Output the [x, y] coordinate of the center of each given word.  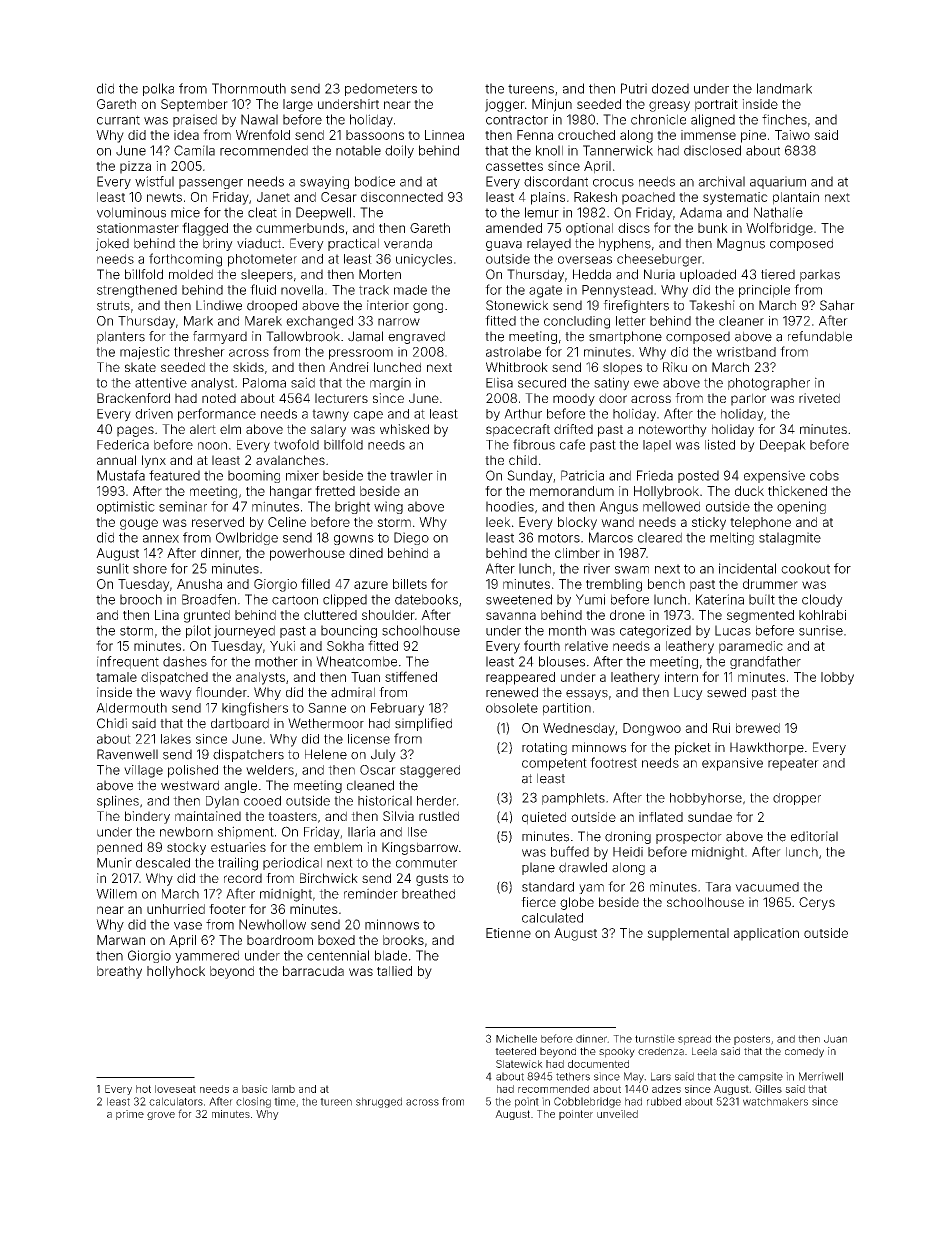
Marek [263, 321]
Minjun [552, 105]
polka [158, 89]
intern [681, 677]
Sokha [345, 646]
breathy [119, 972]
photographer [769, 384]
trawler [411, 475]
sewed [726, 692]
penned [119, 848]
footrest [613, 762]
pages [135, 431]
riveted [819, 398]
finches [784, 119]
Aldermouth [131, 708]
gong [428, 308]
